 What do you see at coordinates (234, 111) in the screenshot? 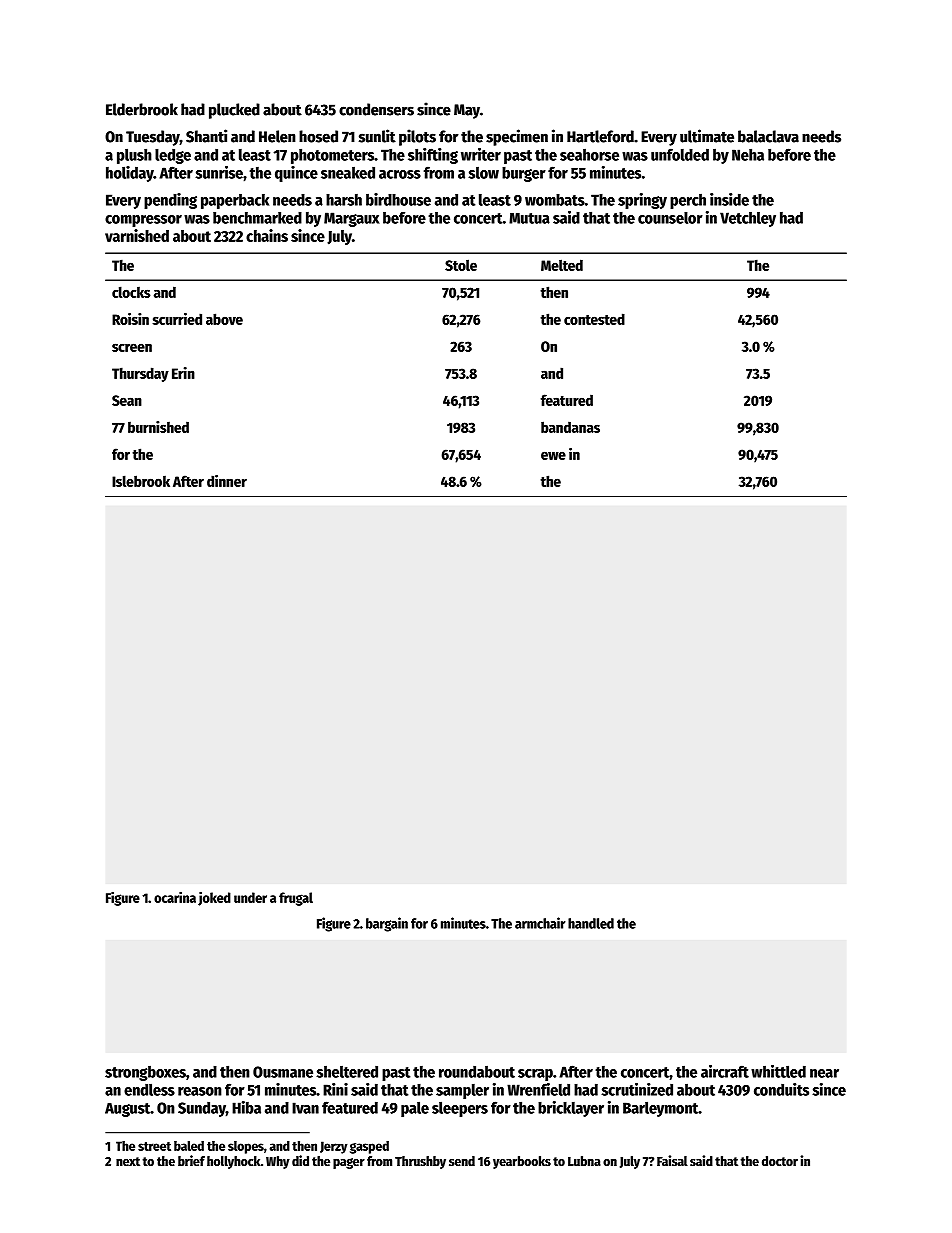
I see `plucked` at bounding box center [234, 111].
